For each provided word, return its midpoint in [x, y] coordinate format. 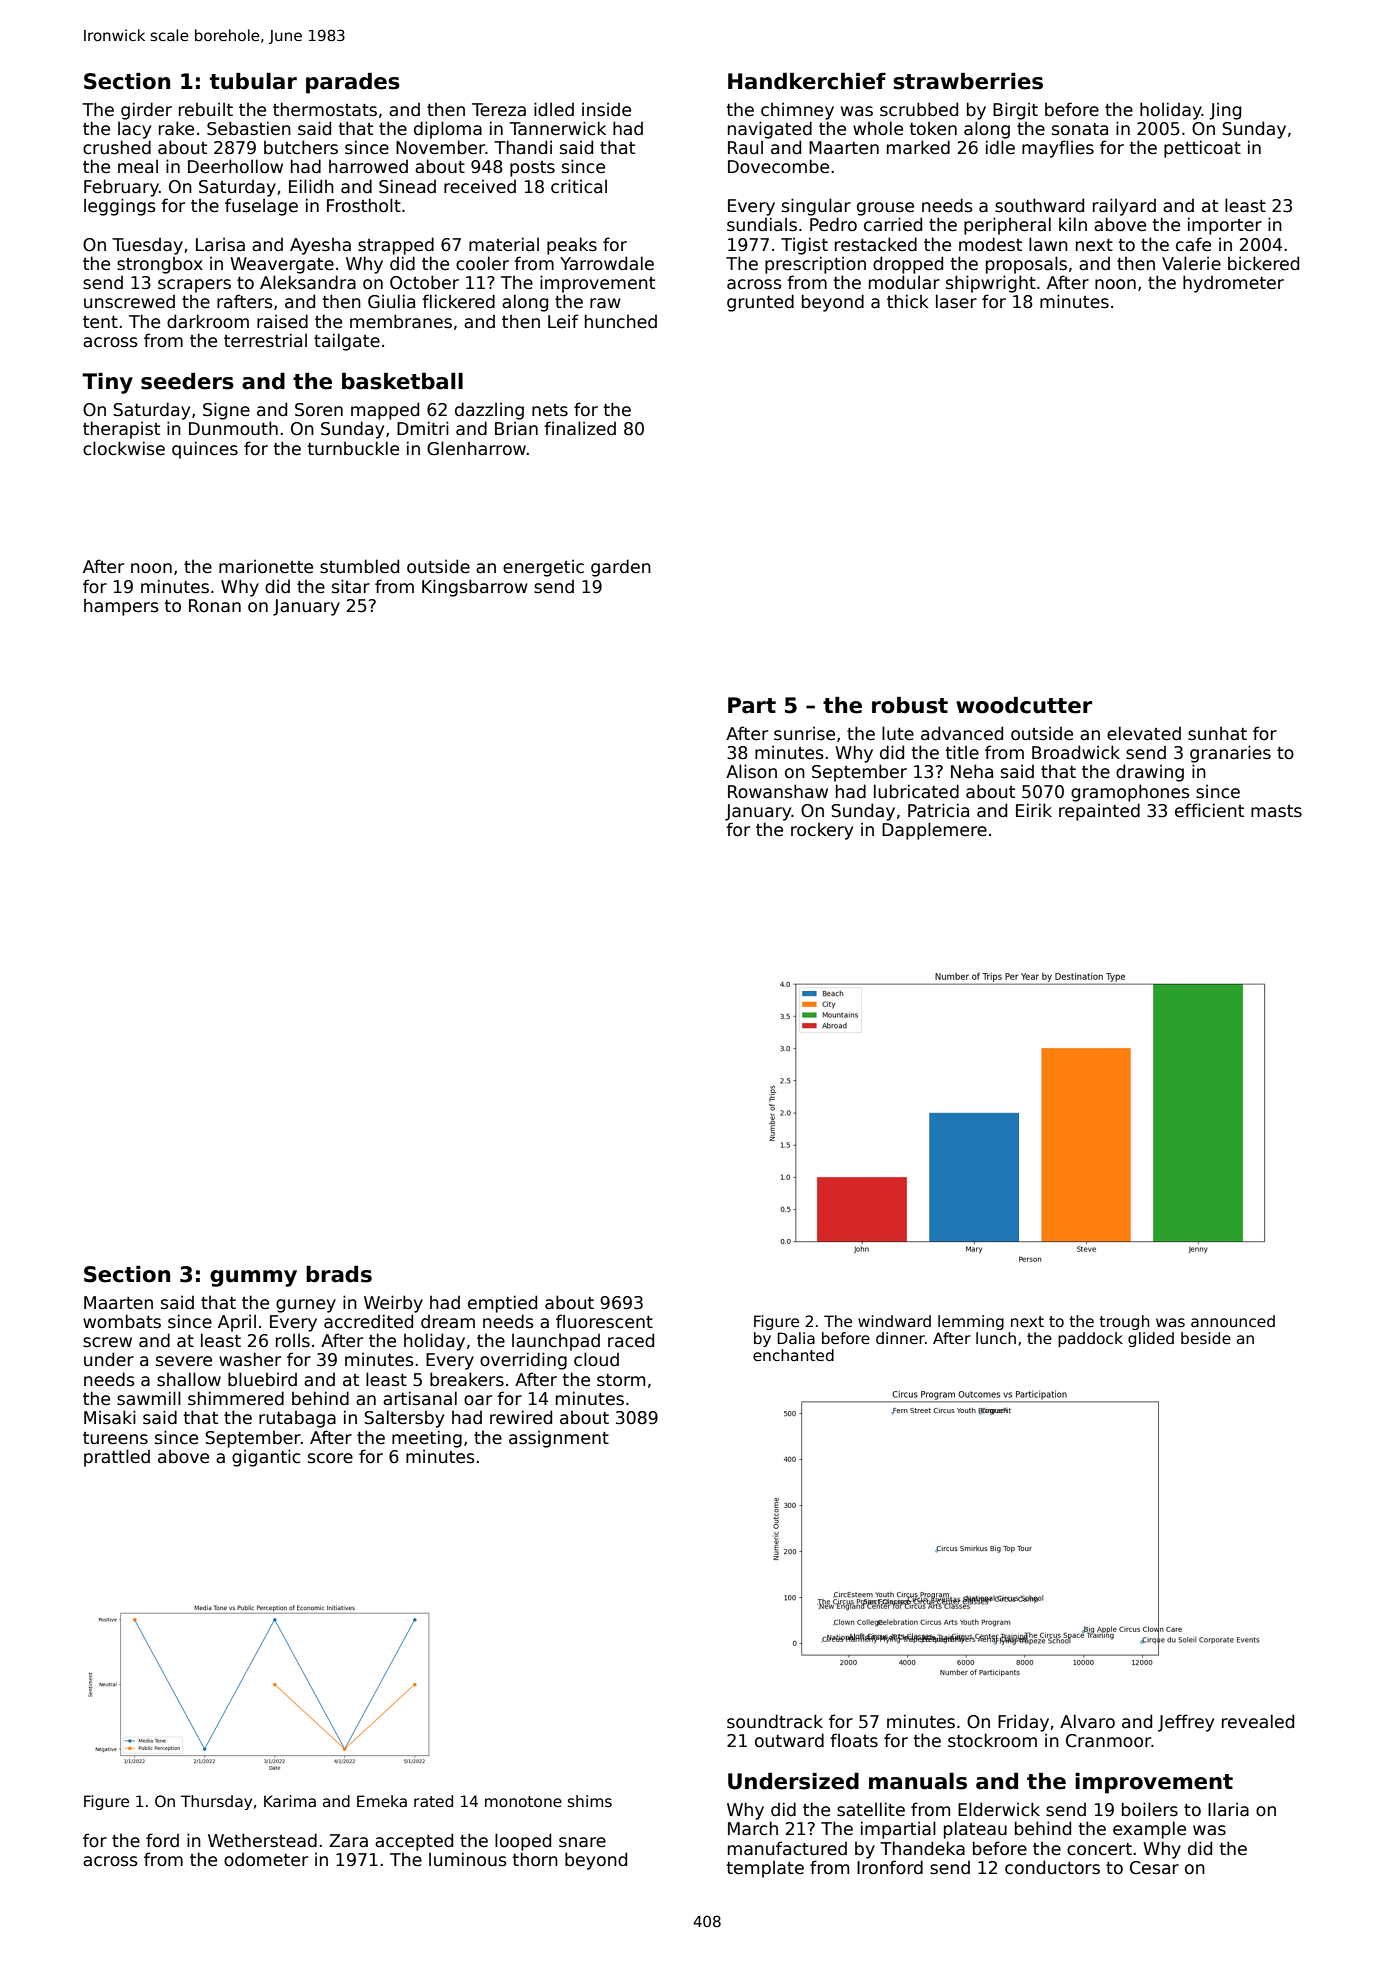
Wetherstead [262, 1840]
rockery [822, 831]
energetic [543, 568]
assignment [559, 1439]
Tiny [107, 383]
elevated [1144, 733]
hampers [121, 607]
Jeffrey [1186, 1723]
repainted [1099, 812]
